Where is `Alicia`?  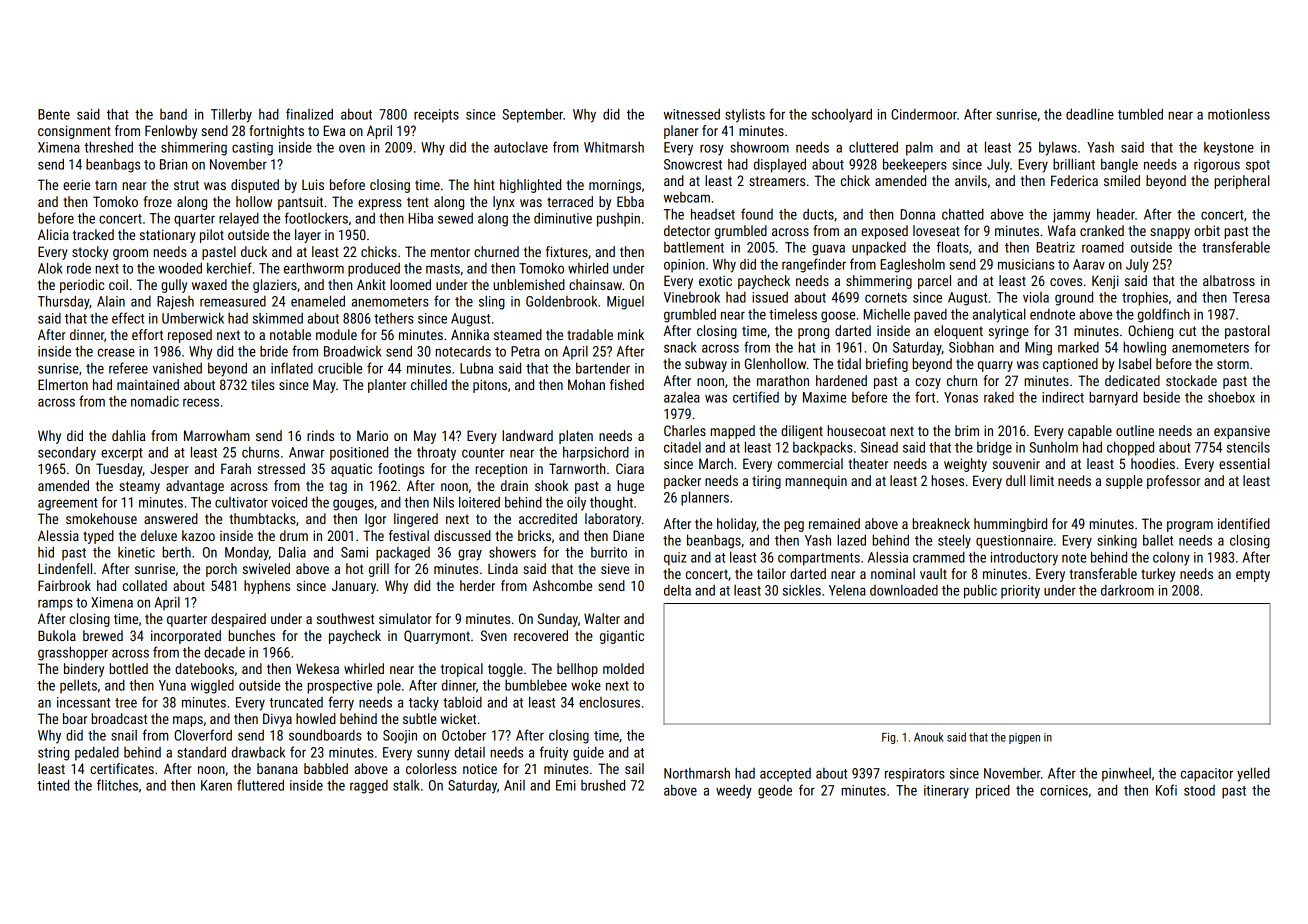
Alicia is located at coordinates (53, 234).
